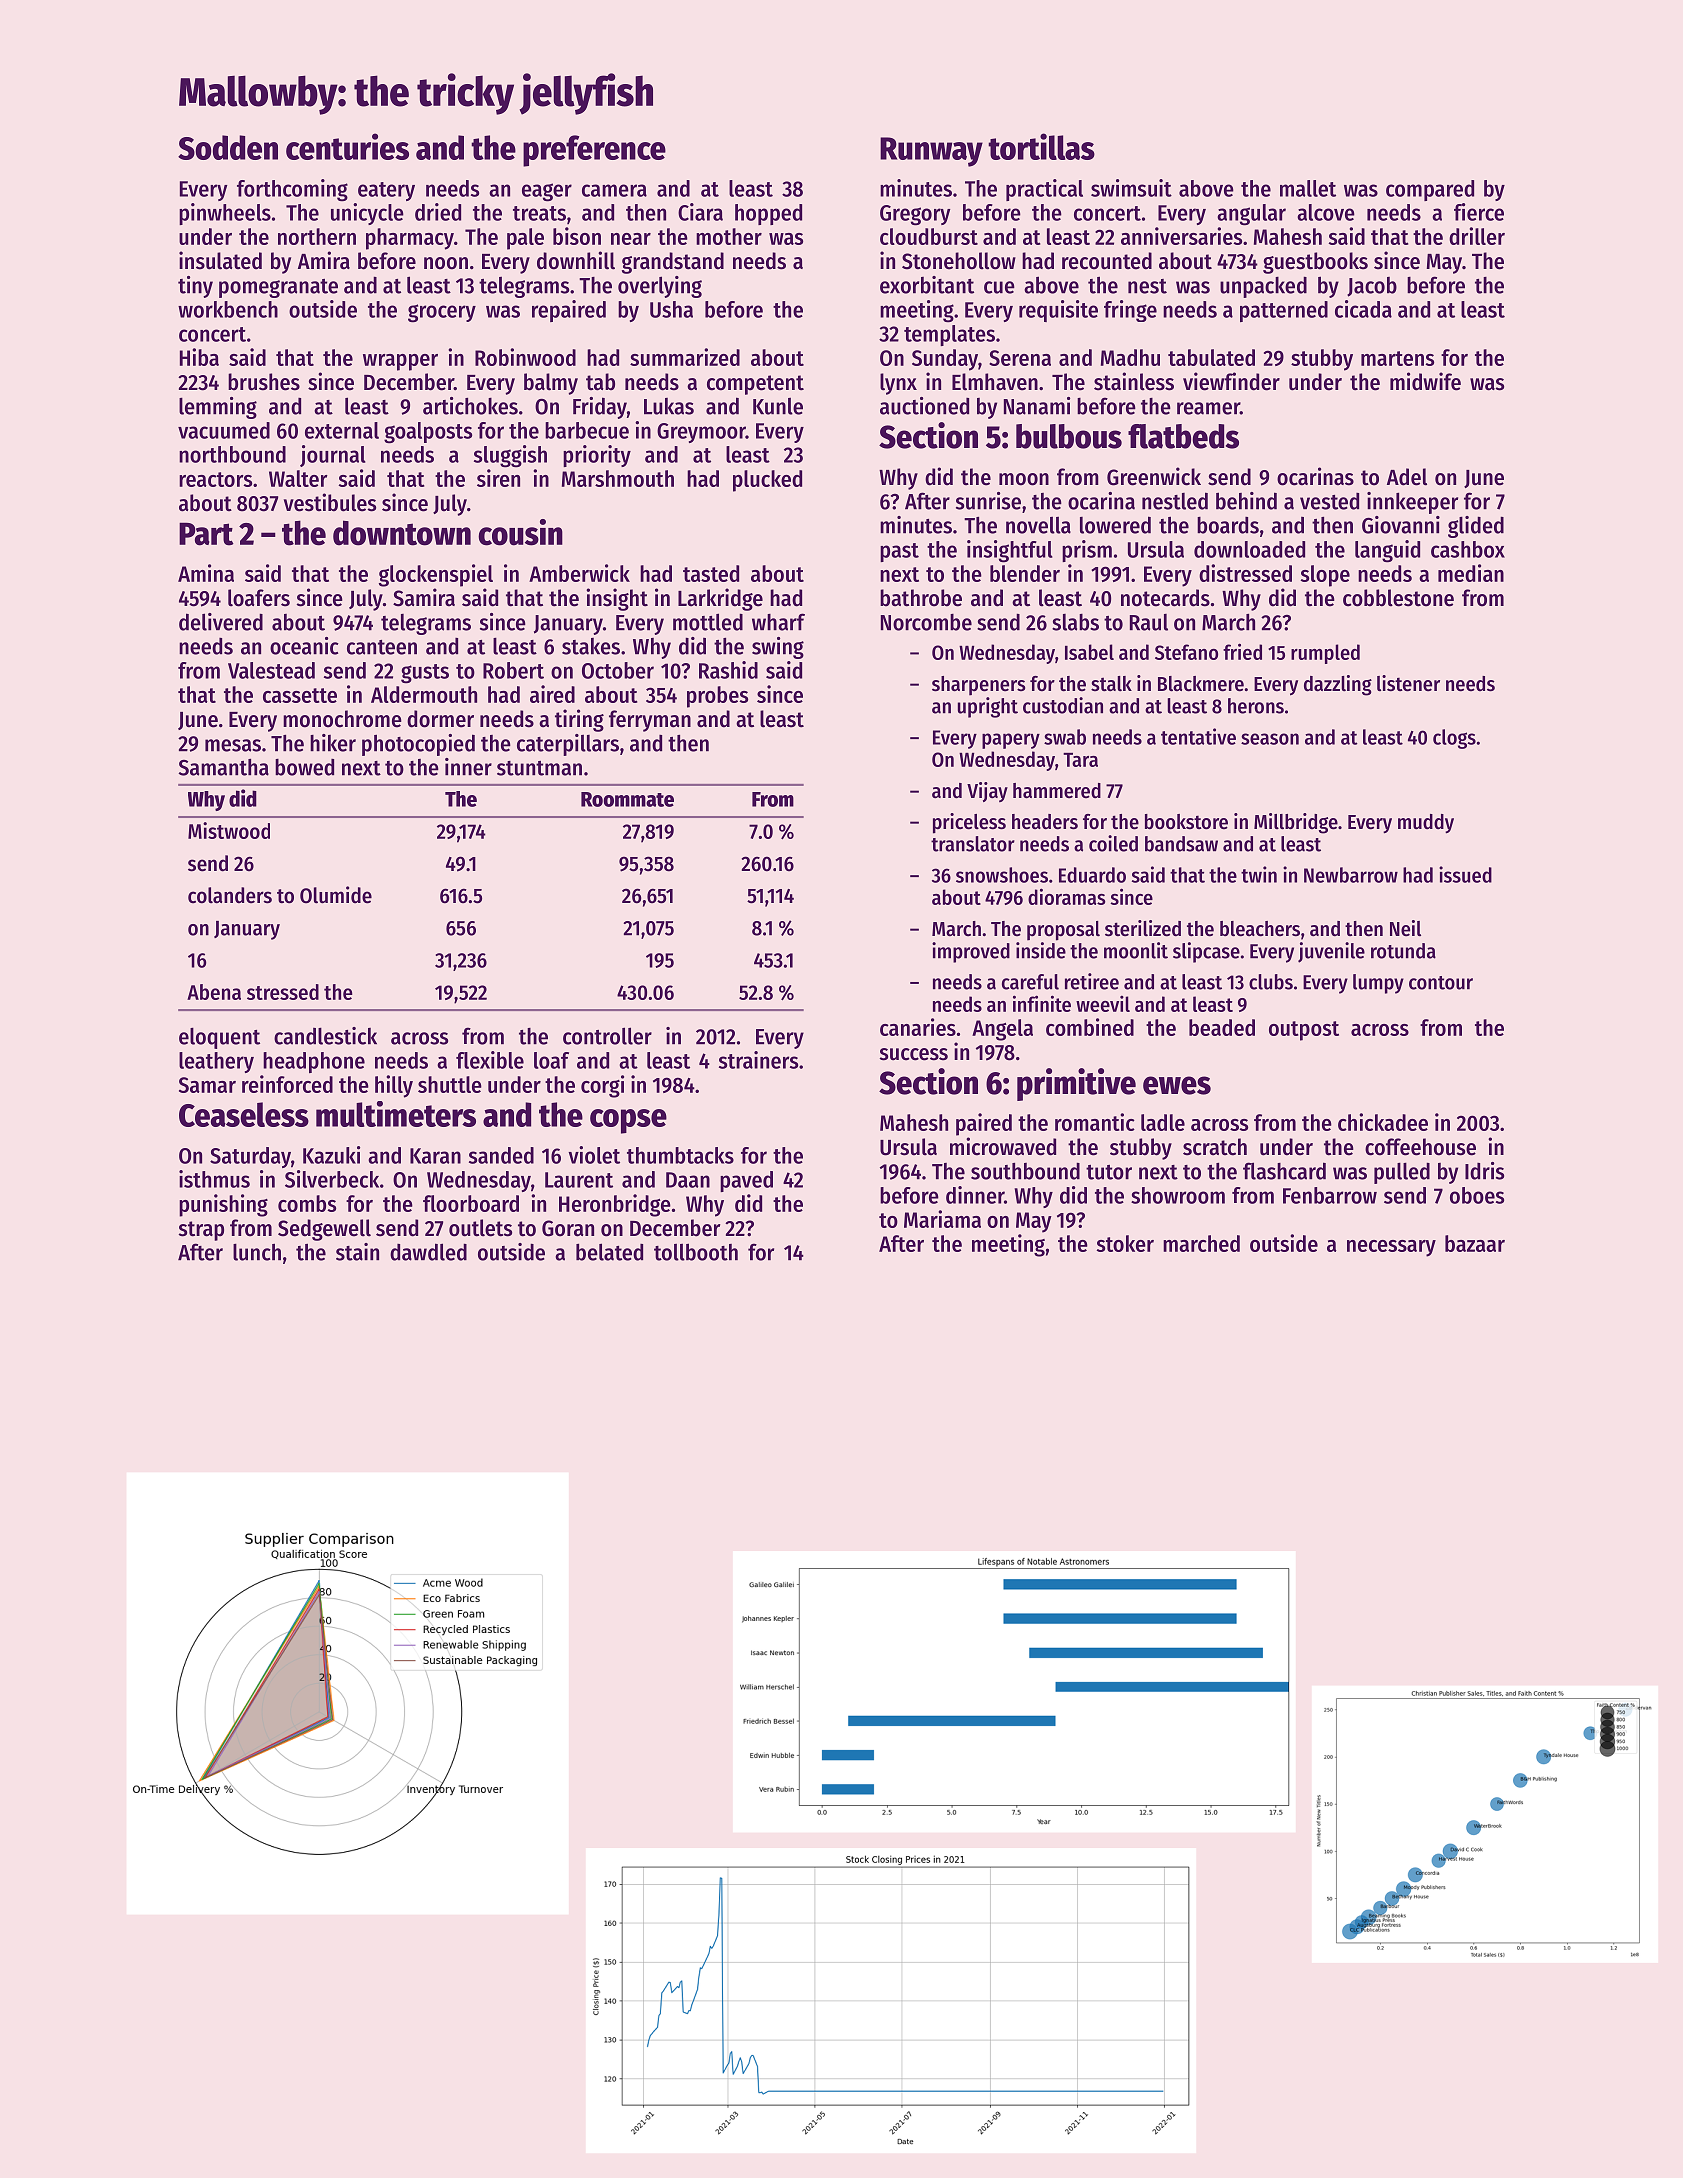 The height and width of the screenshot is (2178, 1683). Describe the element at coordinates (973, 844) in the screenshot. I see `translator` at that location.
